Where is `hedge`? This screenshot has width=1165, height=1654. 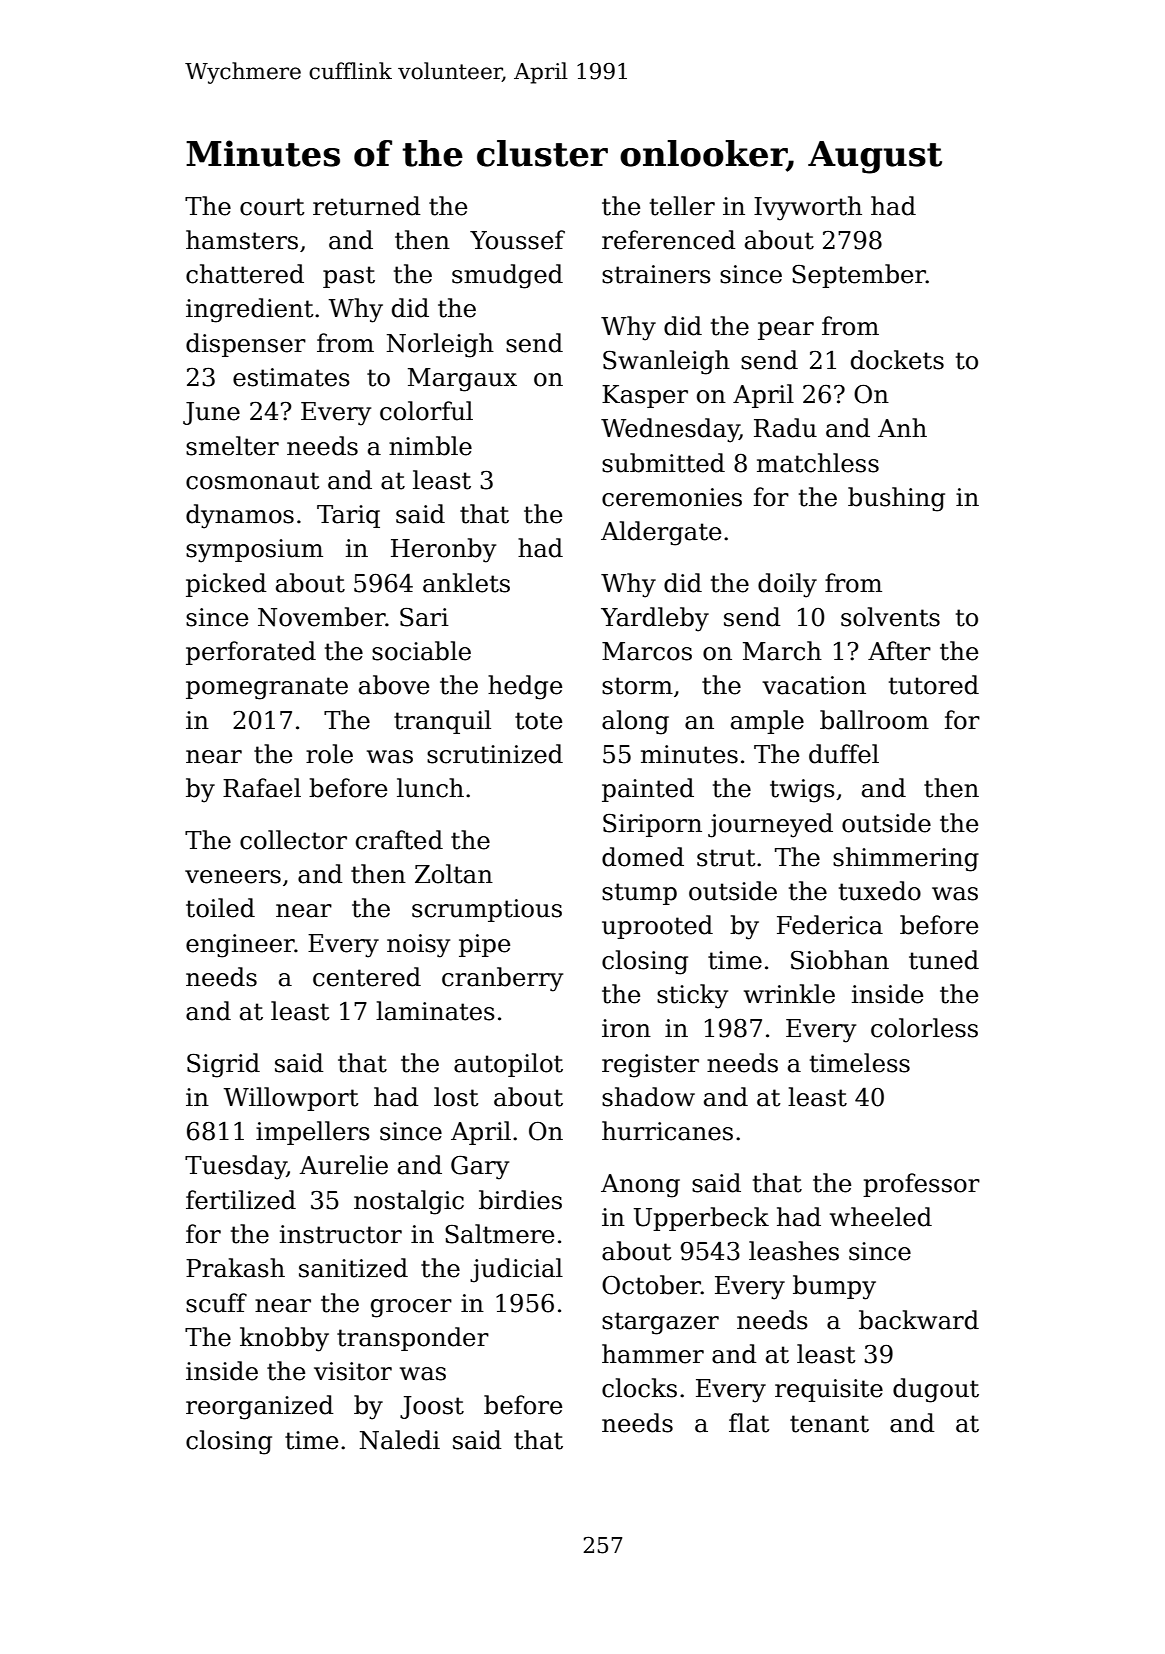 hedge is located at coordinates (525, 687).
